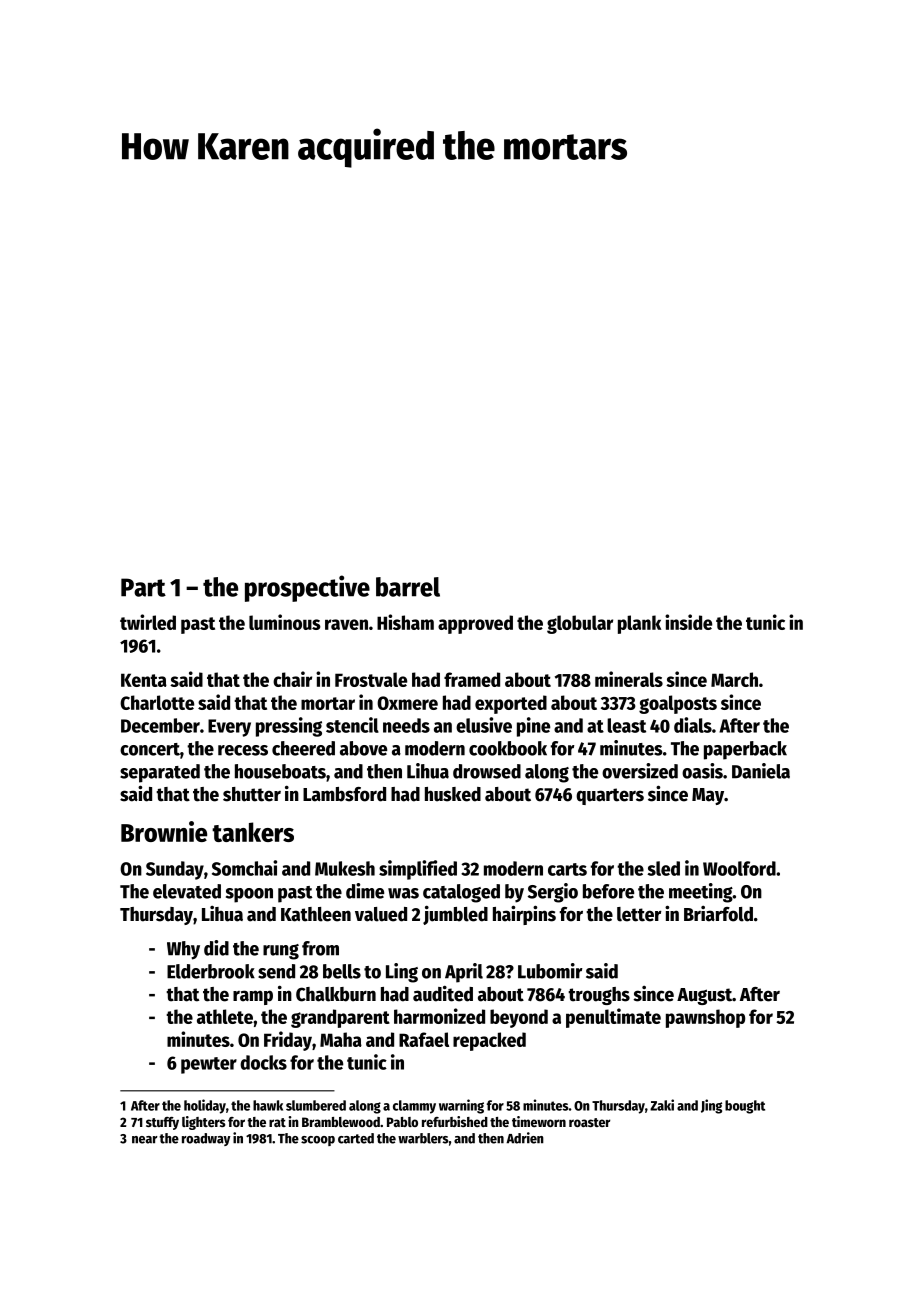 The height and width of the page is (1311, 924). What do you see at coordinates (418, 870) in the page?
I see `simplified` at bounding box center [418, 870].
